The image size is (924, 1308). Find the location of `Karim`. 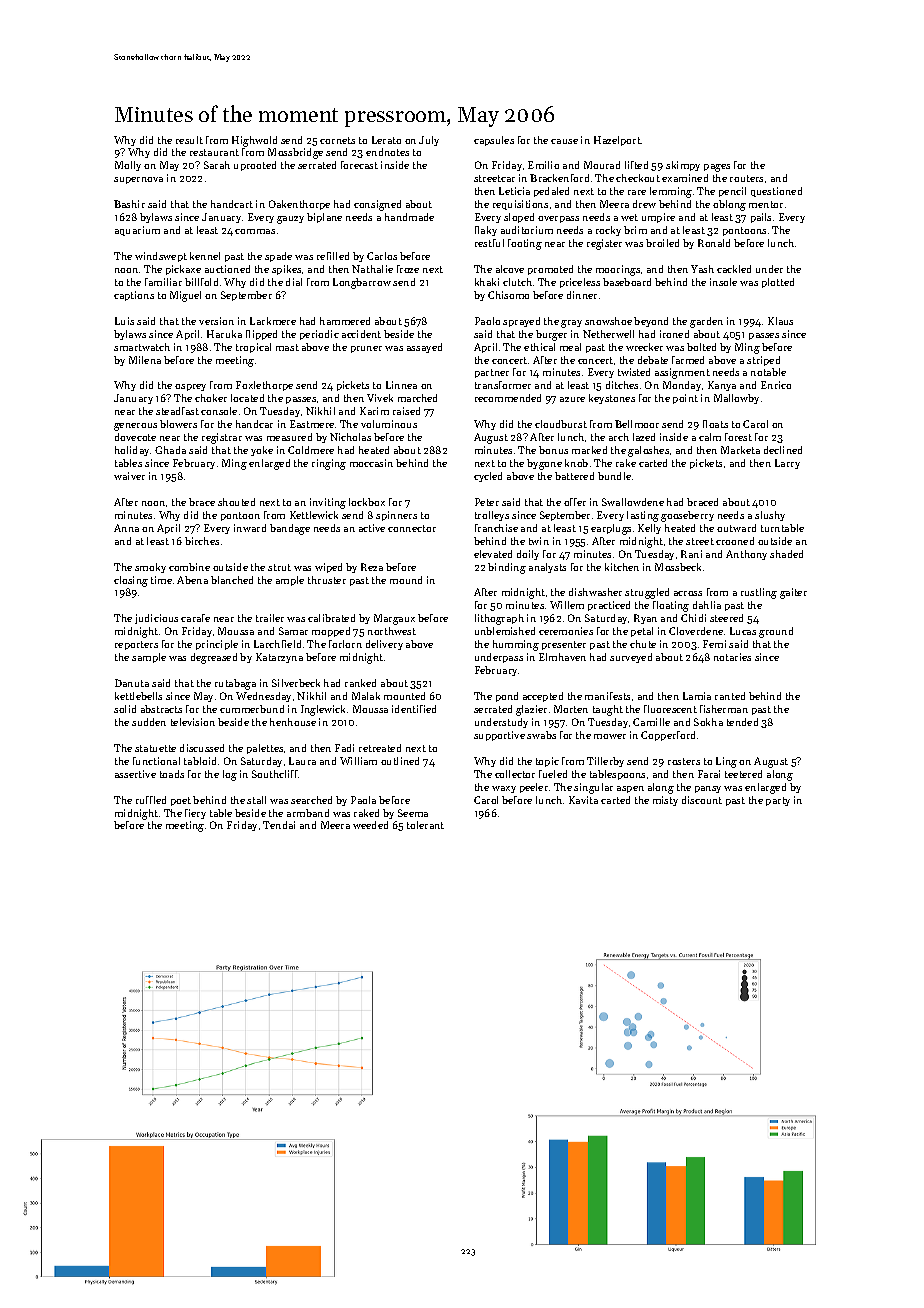

Karim is located at coordinates (374, 411).
